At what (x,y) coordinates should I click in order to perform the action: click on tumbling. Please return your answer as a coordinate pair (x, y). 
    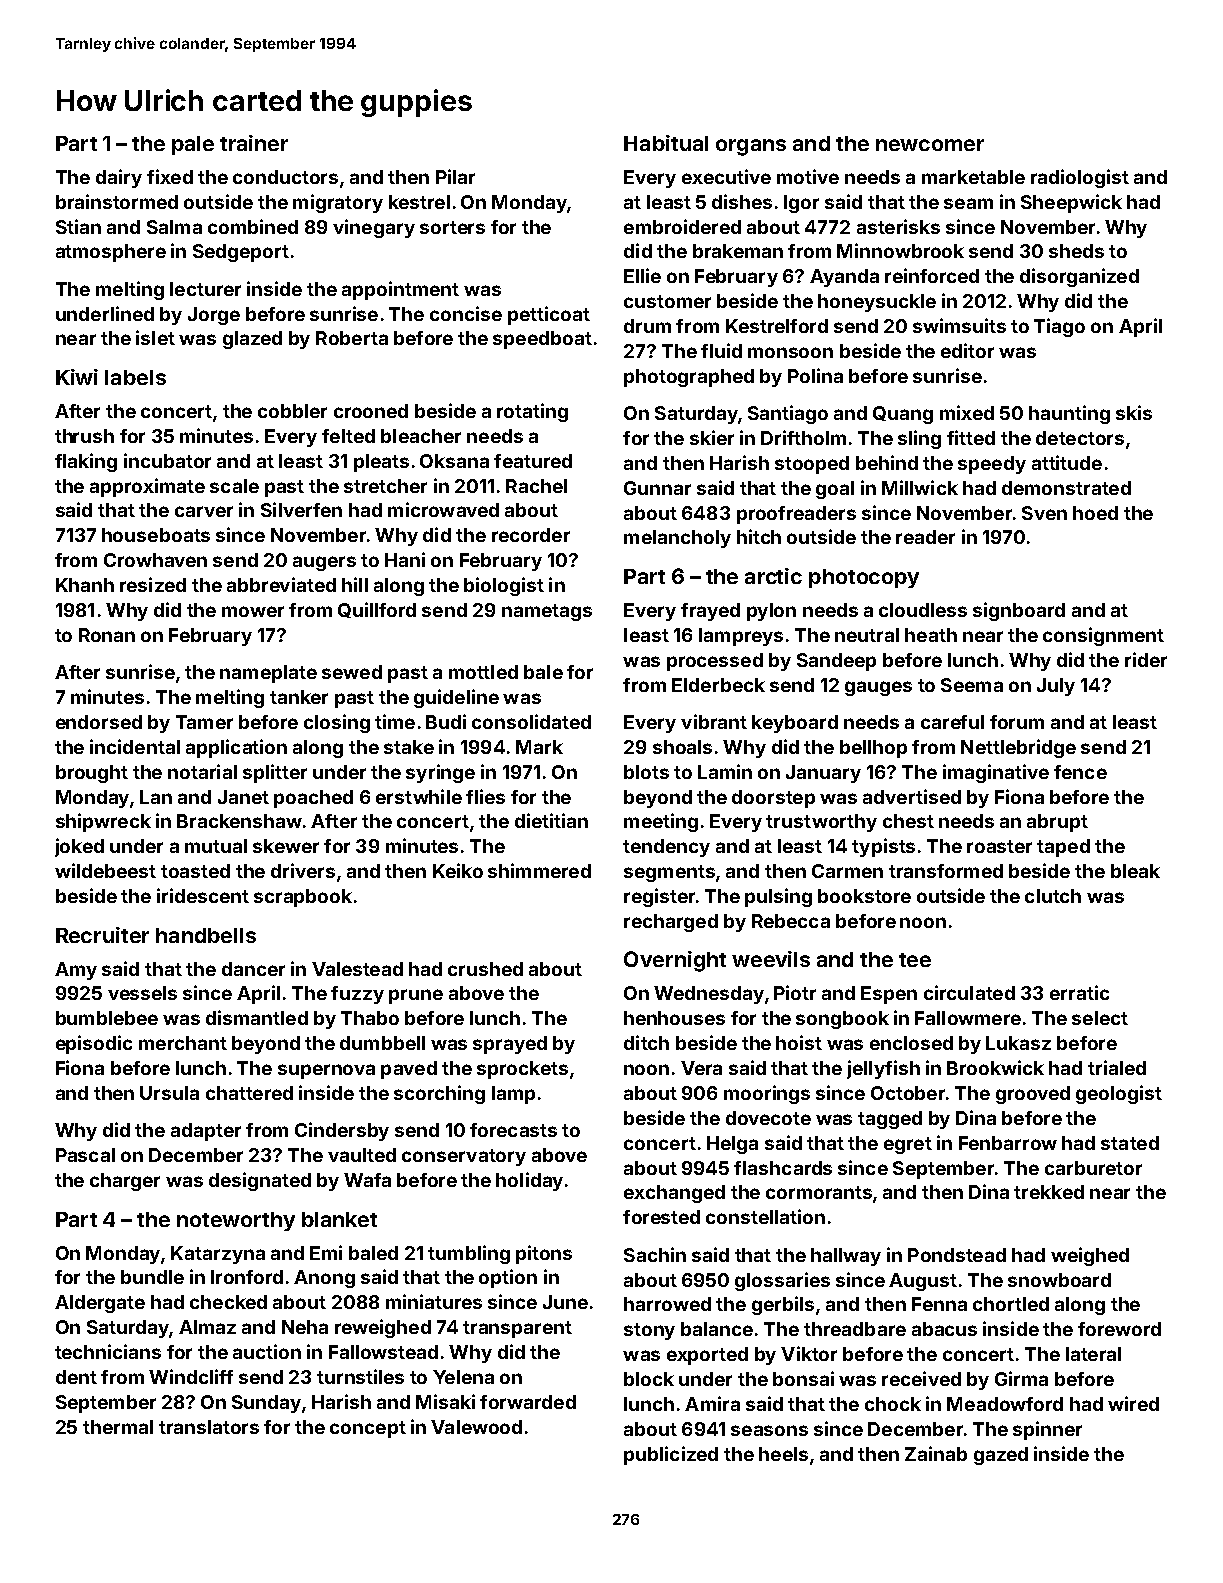
    Looking at the image, I should click on (469, 1254).
